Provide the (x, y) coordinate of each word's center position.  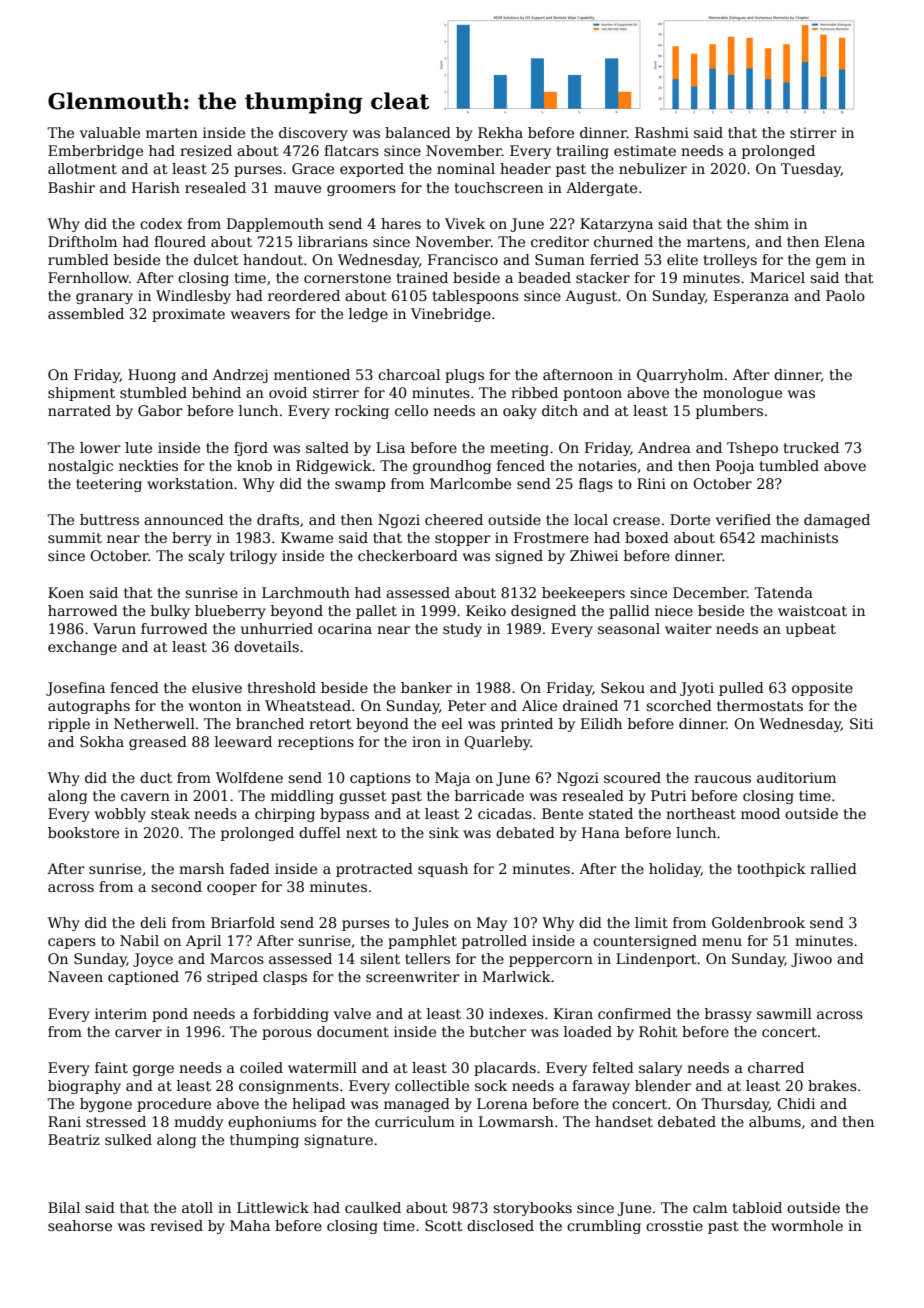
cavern (145, 797)
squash (443, 870)
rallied (833, 868)
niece (674, 610)
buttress (109, 519)
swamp (360, 486)
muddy (198, 1123)
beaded (544, 277)
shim (772, 223)
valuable (110, 132)
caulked (373, 1207)
